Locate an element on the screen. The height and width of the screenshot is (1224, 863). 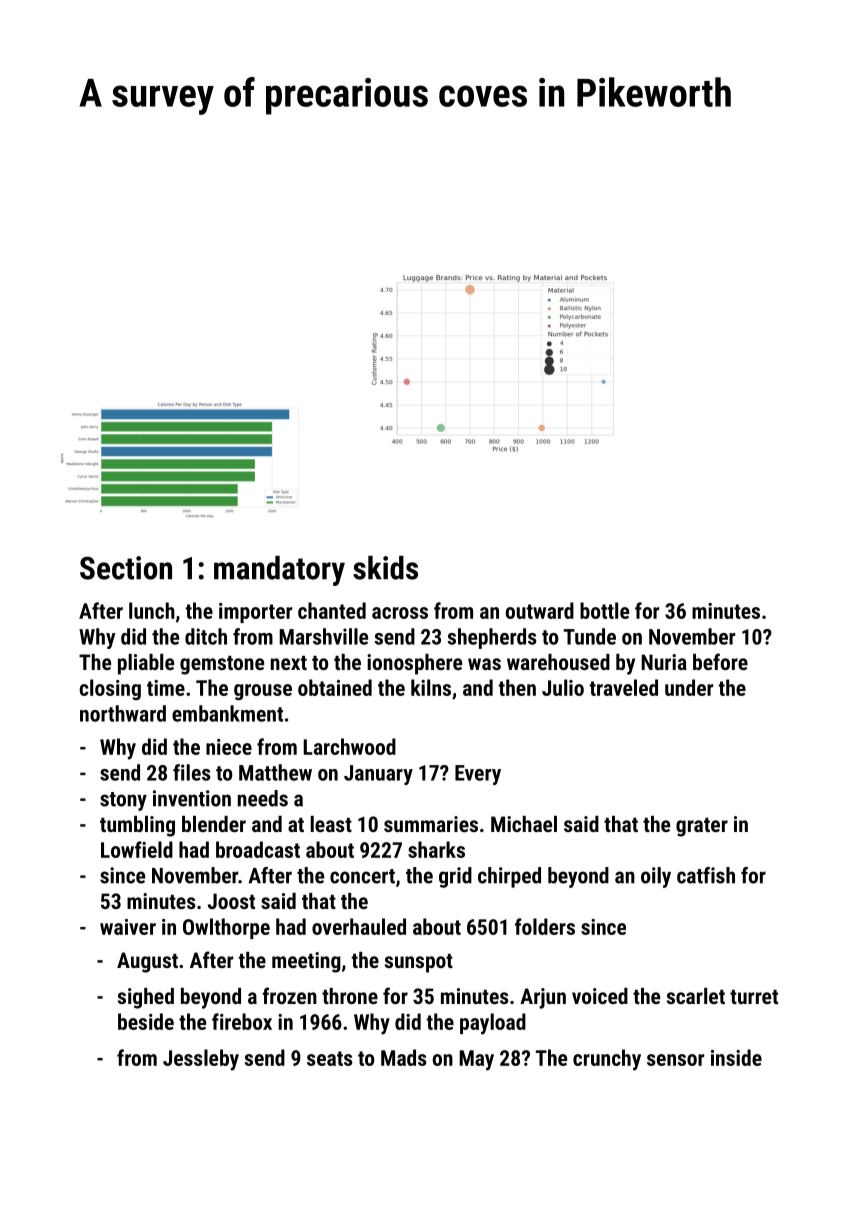
oily is located at coordinates (656, 877).
